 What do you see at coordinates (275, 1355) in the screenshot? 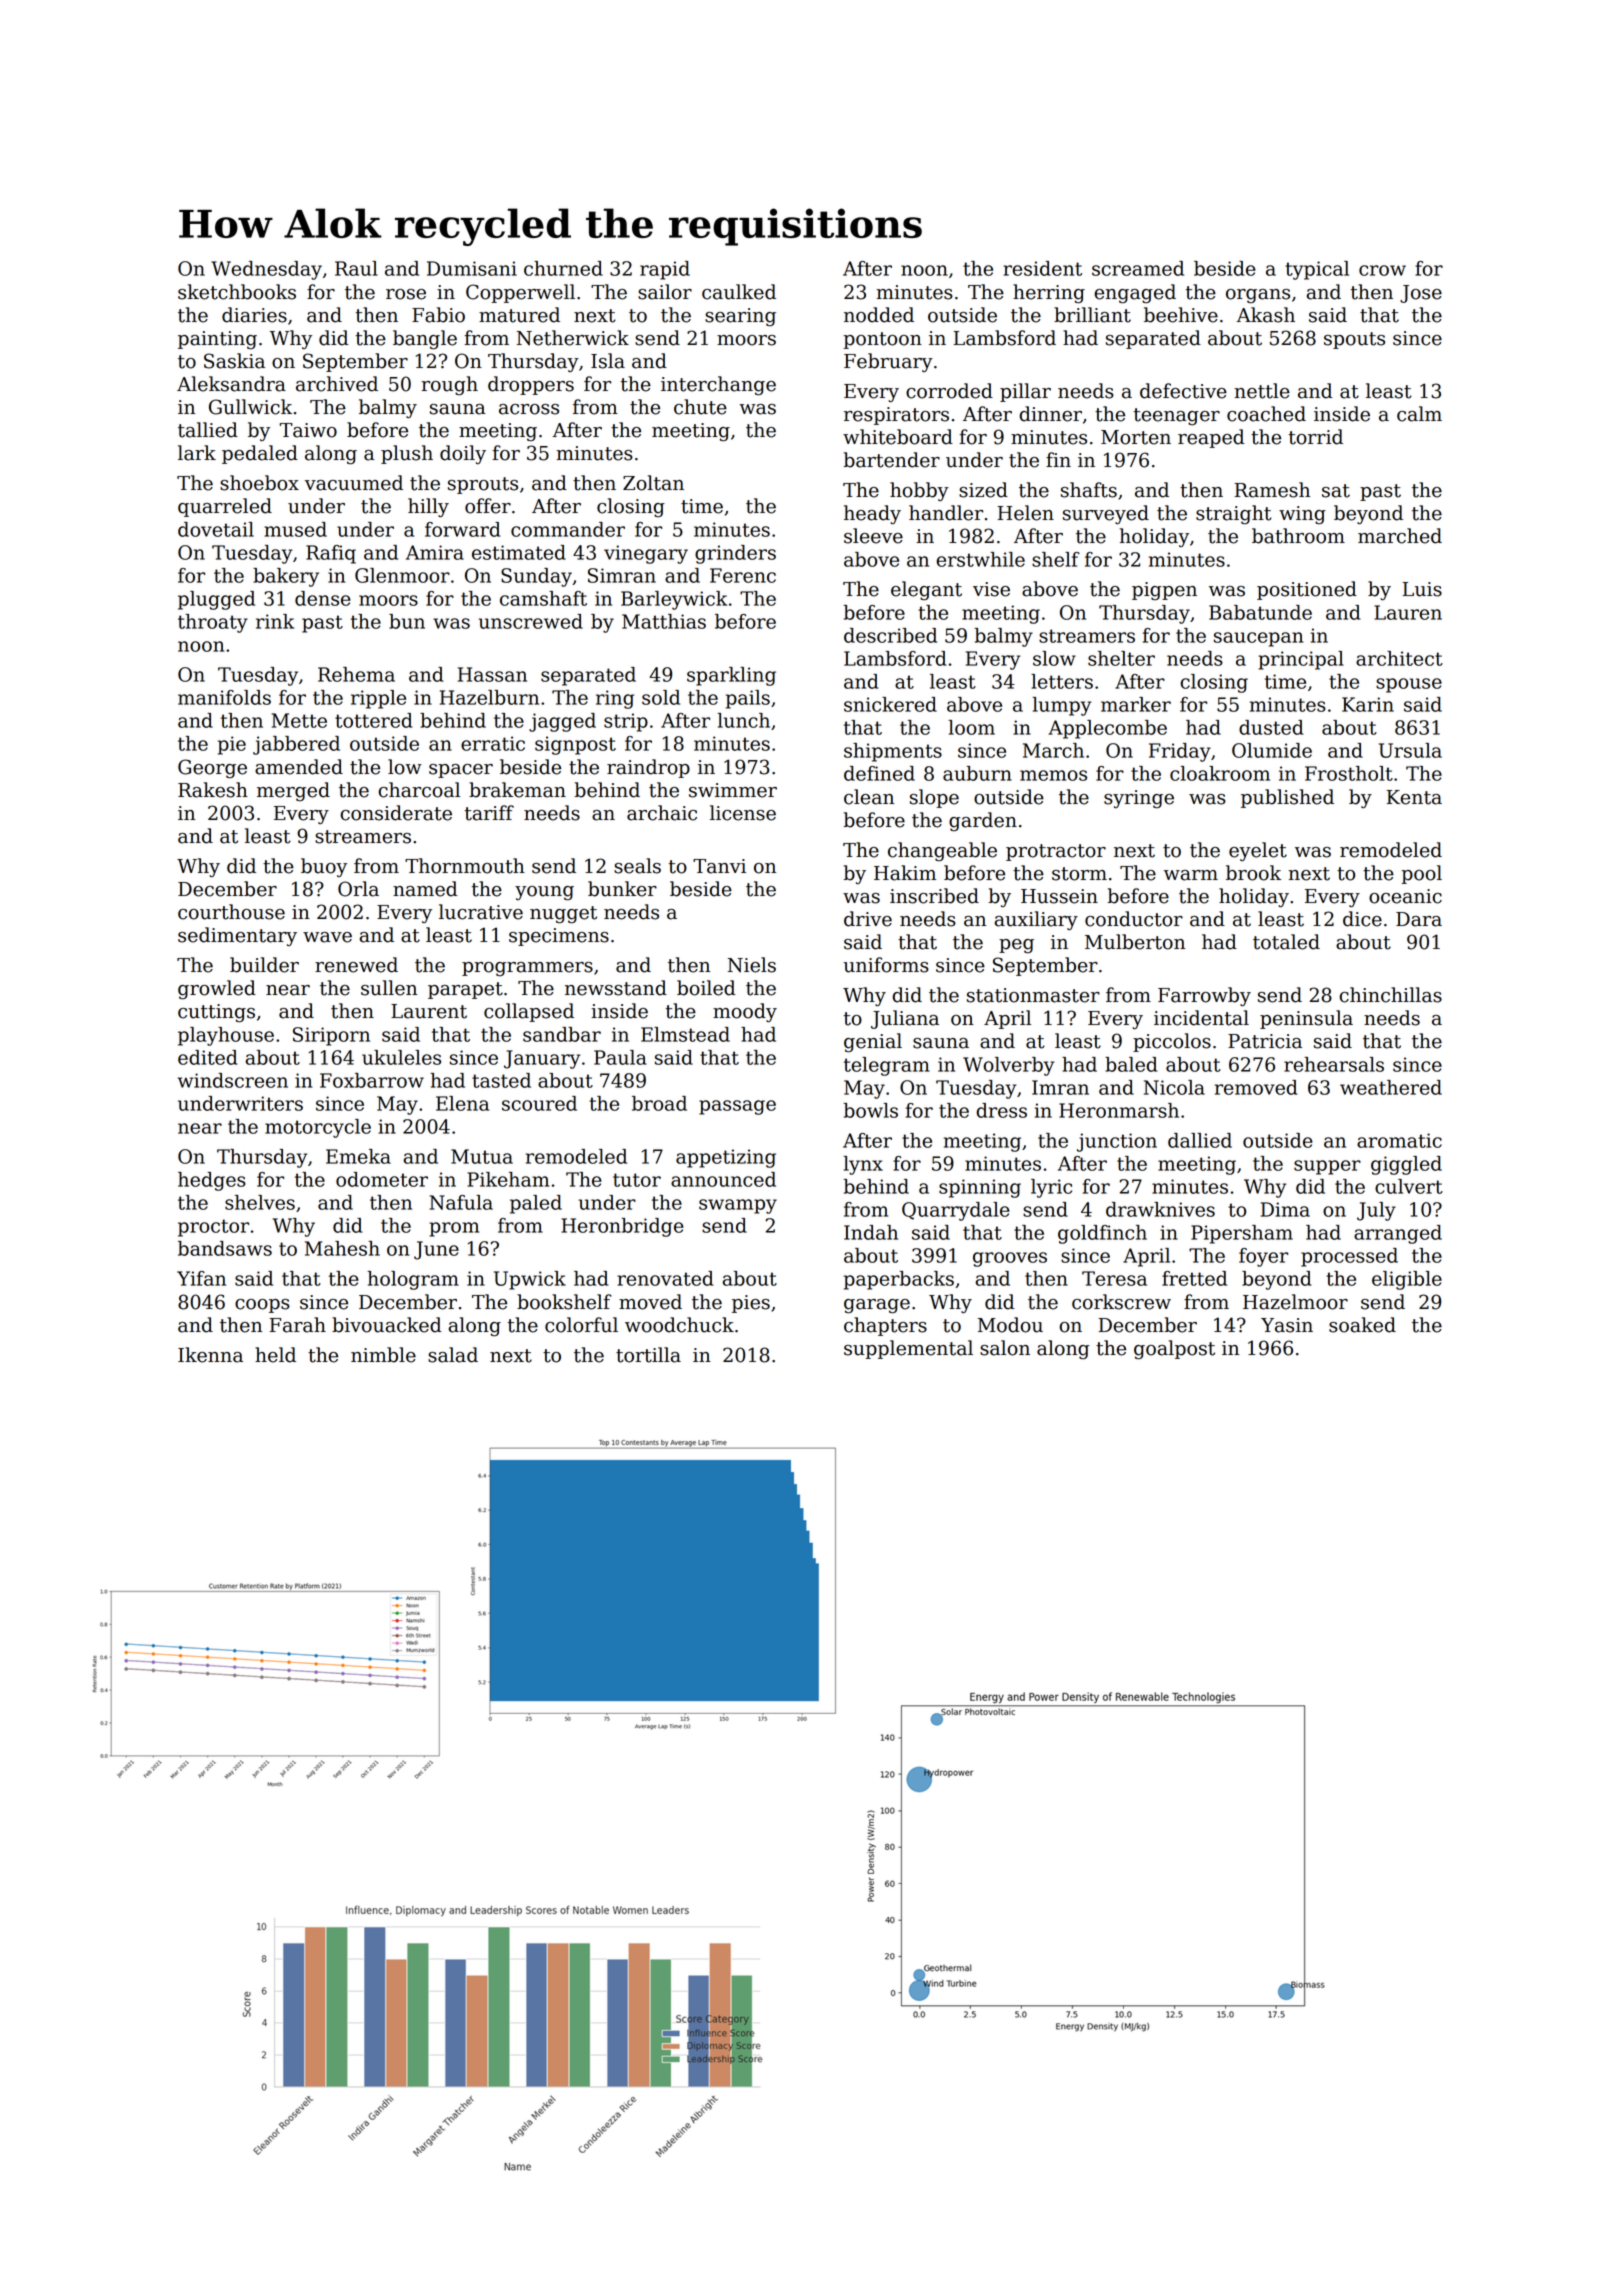
I see `held` at bounding box center [275, 1355].
